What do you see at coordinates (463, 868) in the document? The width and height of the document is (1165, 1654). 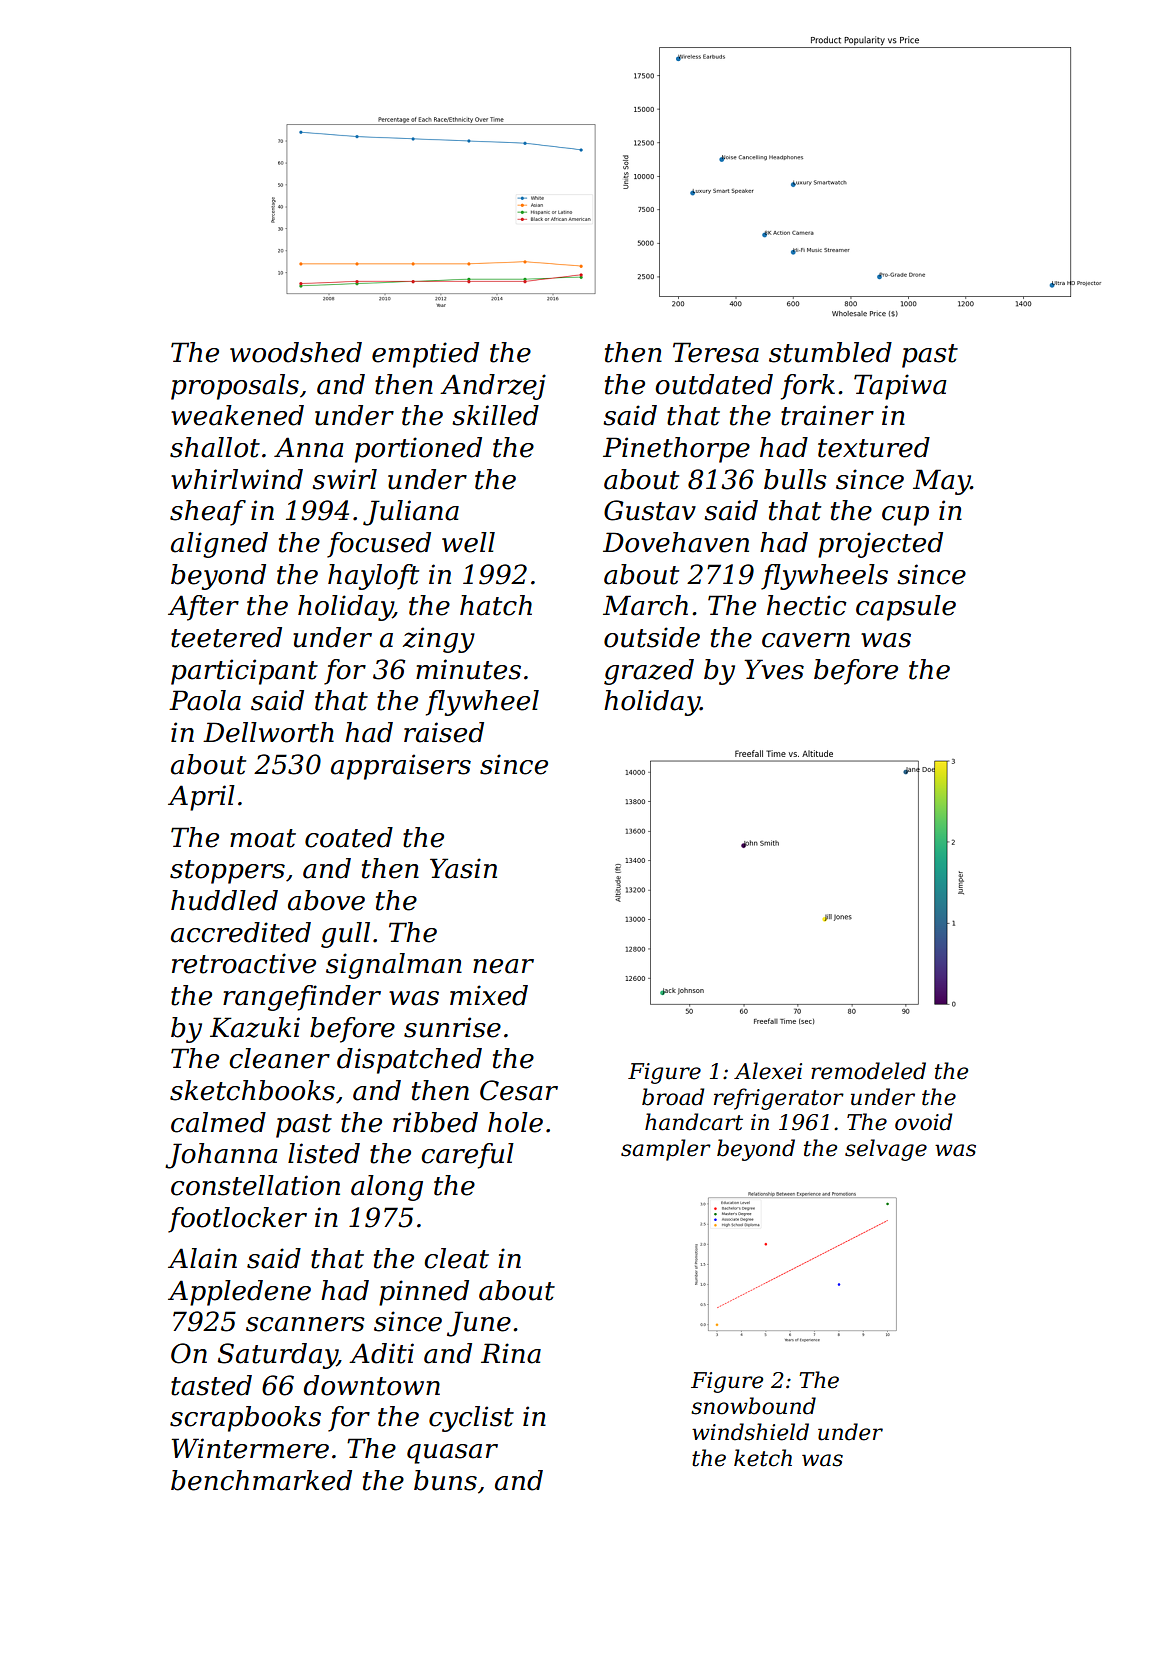 I see `Yasin` at bounding box center [463, 868].
